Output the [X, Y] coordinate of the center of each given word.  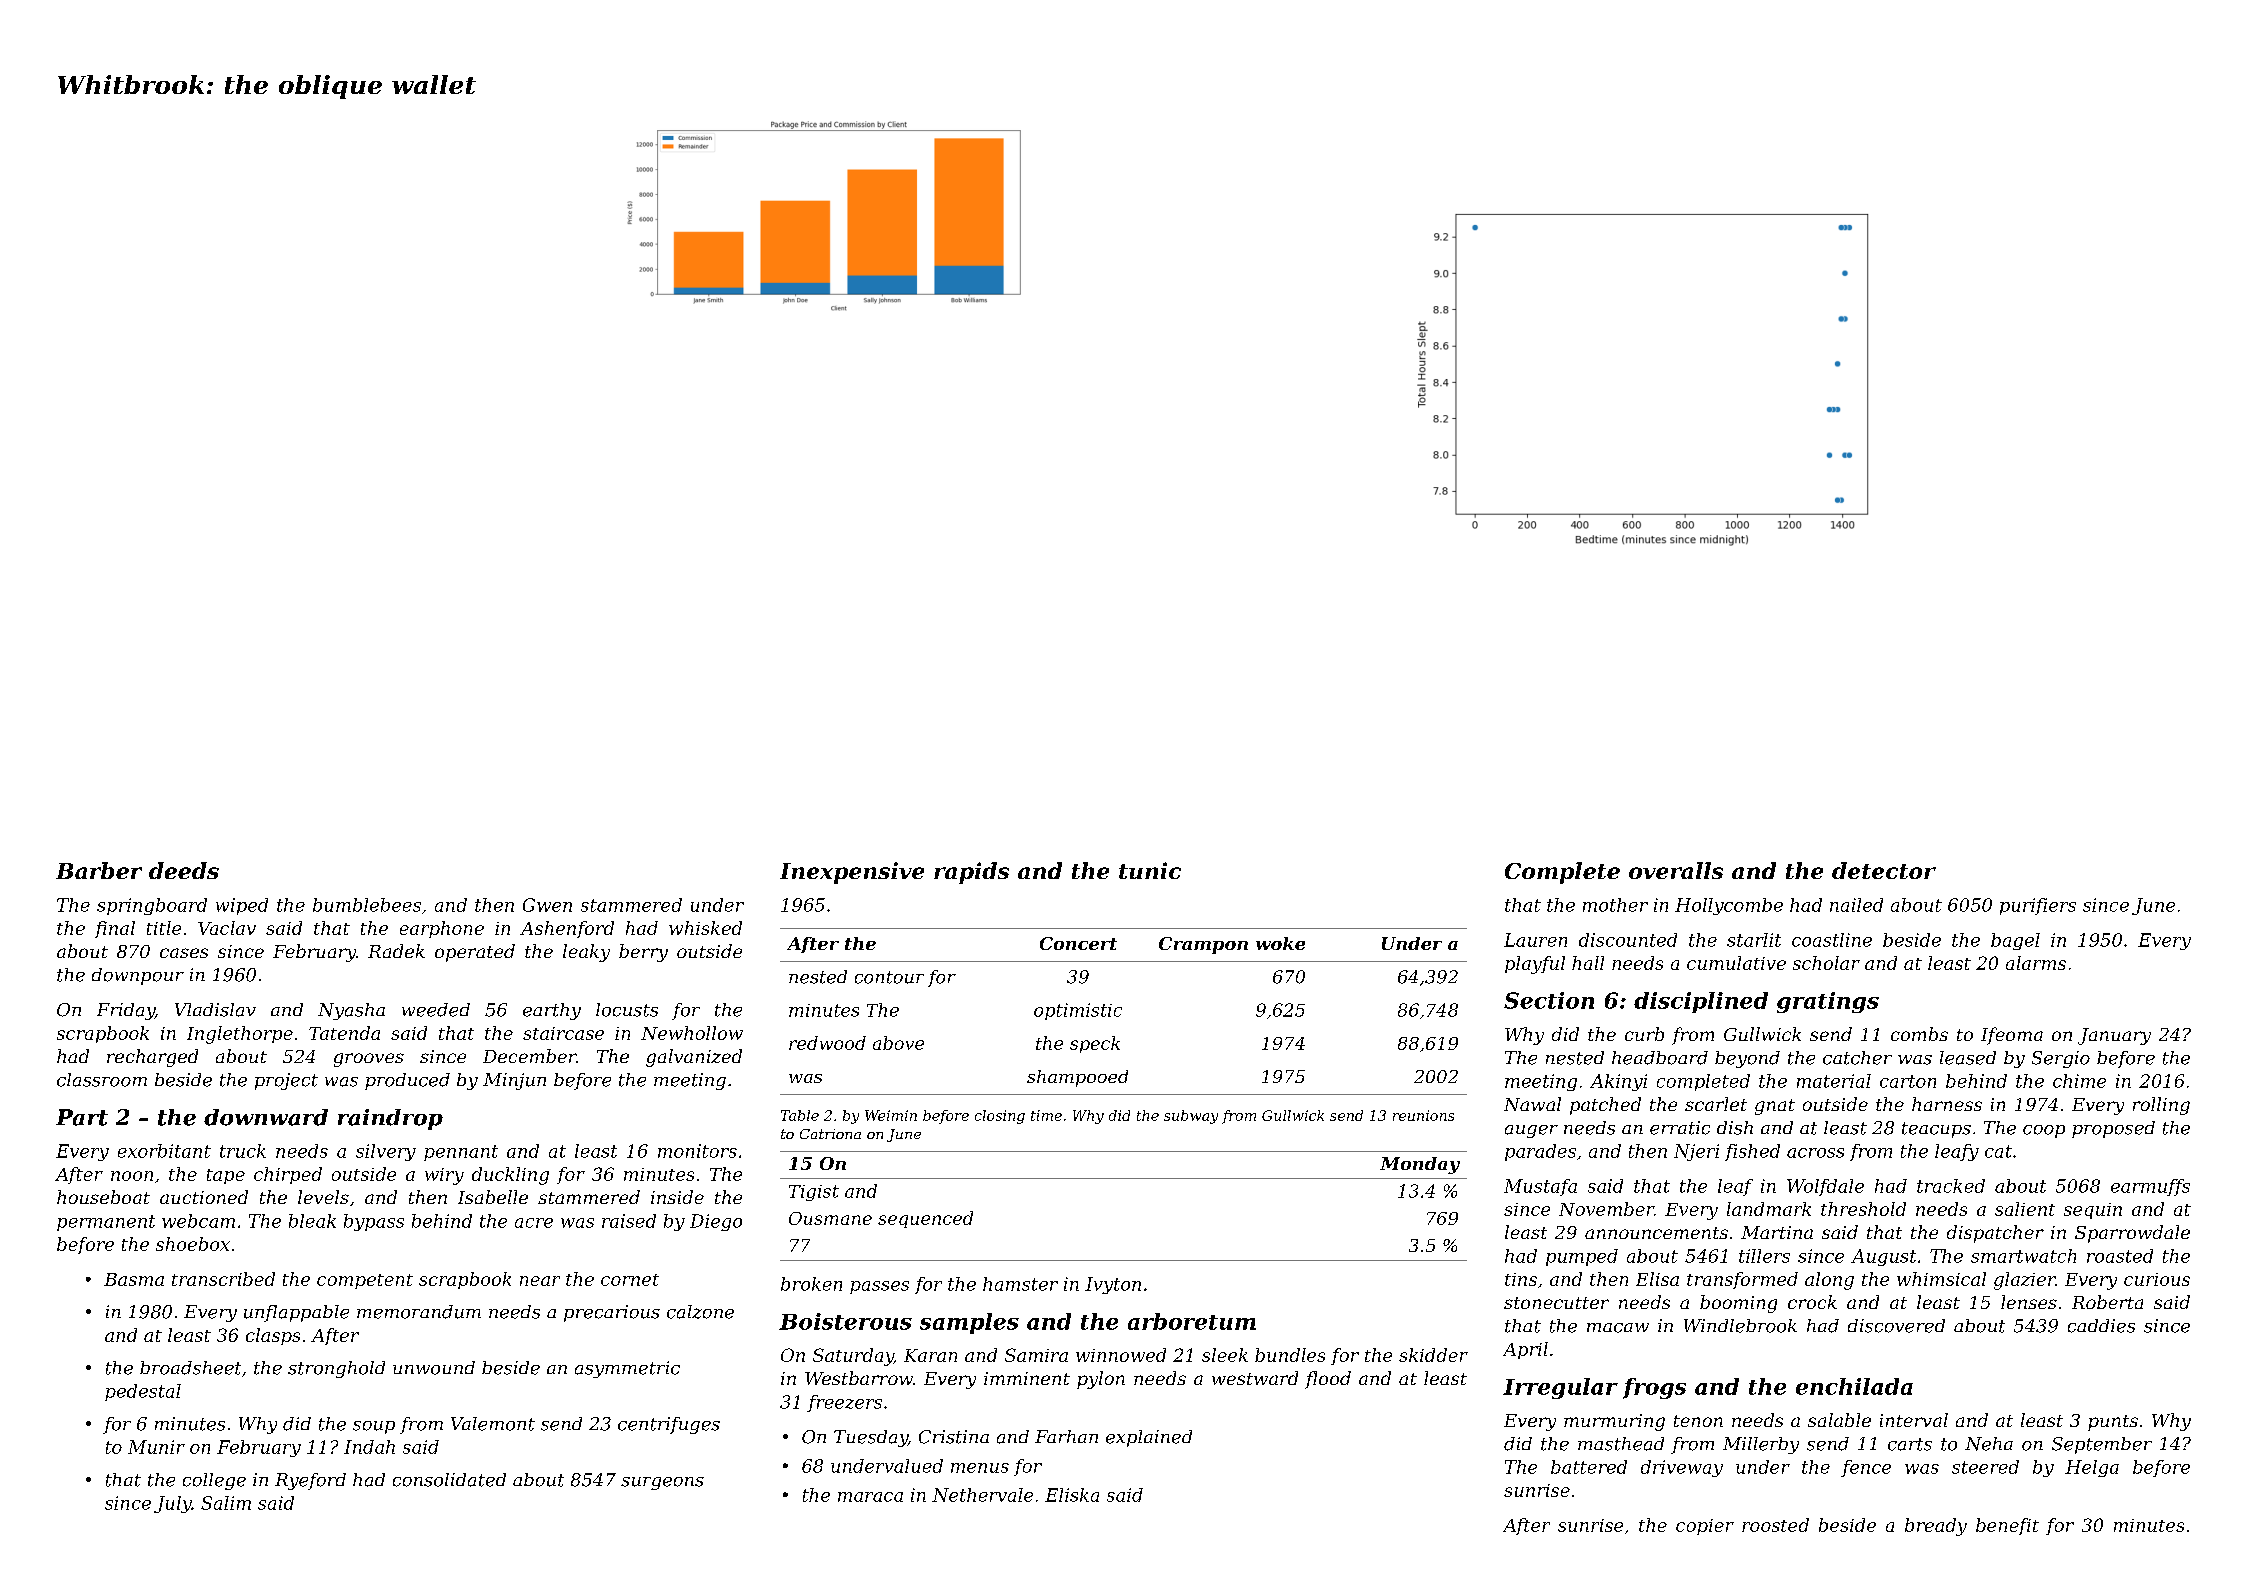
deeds [184, 870]
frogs [1654, 1388]
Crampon [1203, 945]
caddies [2101, 1326]
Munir [156, 1447]
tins [1521, 1279]
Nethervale [982, 1495]
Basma [134, 1279]
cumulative [1736, 963]
